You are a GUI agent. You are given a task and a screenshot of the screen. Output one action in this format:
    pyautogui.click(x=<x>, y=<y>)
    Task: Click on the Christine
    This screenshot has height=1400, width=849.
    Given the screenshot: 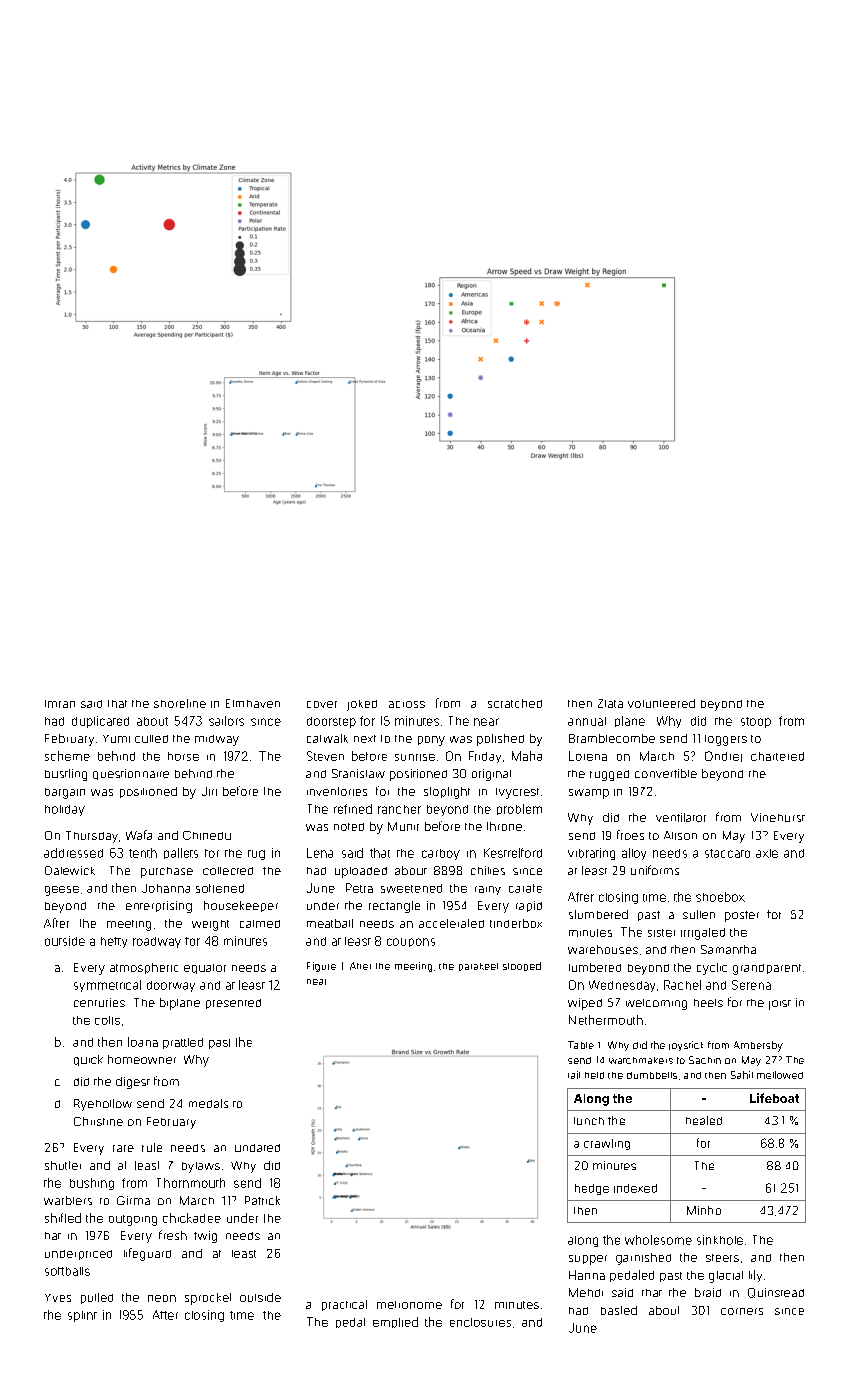 What is the action you would take?
    pyautogui.click(x=98, y=1121)
